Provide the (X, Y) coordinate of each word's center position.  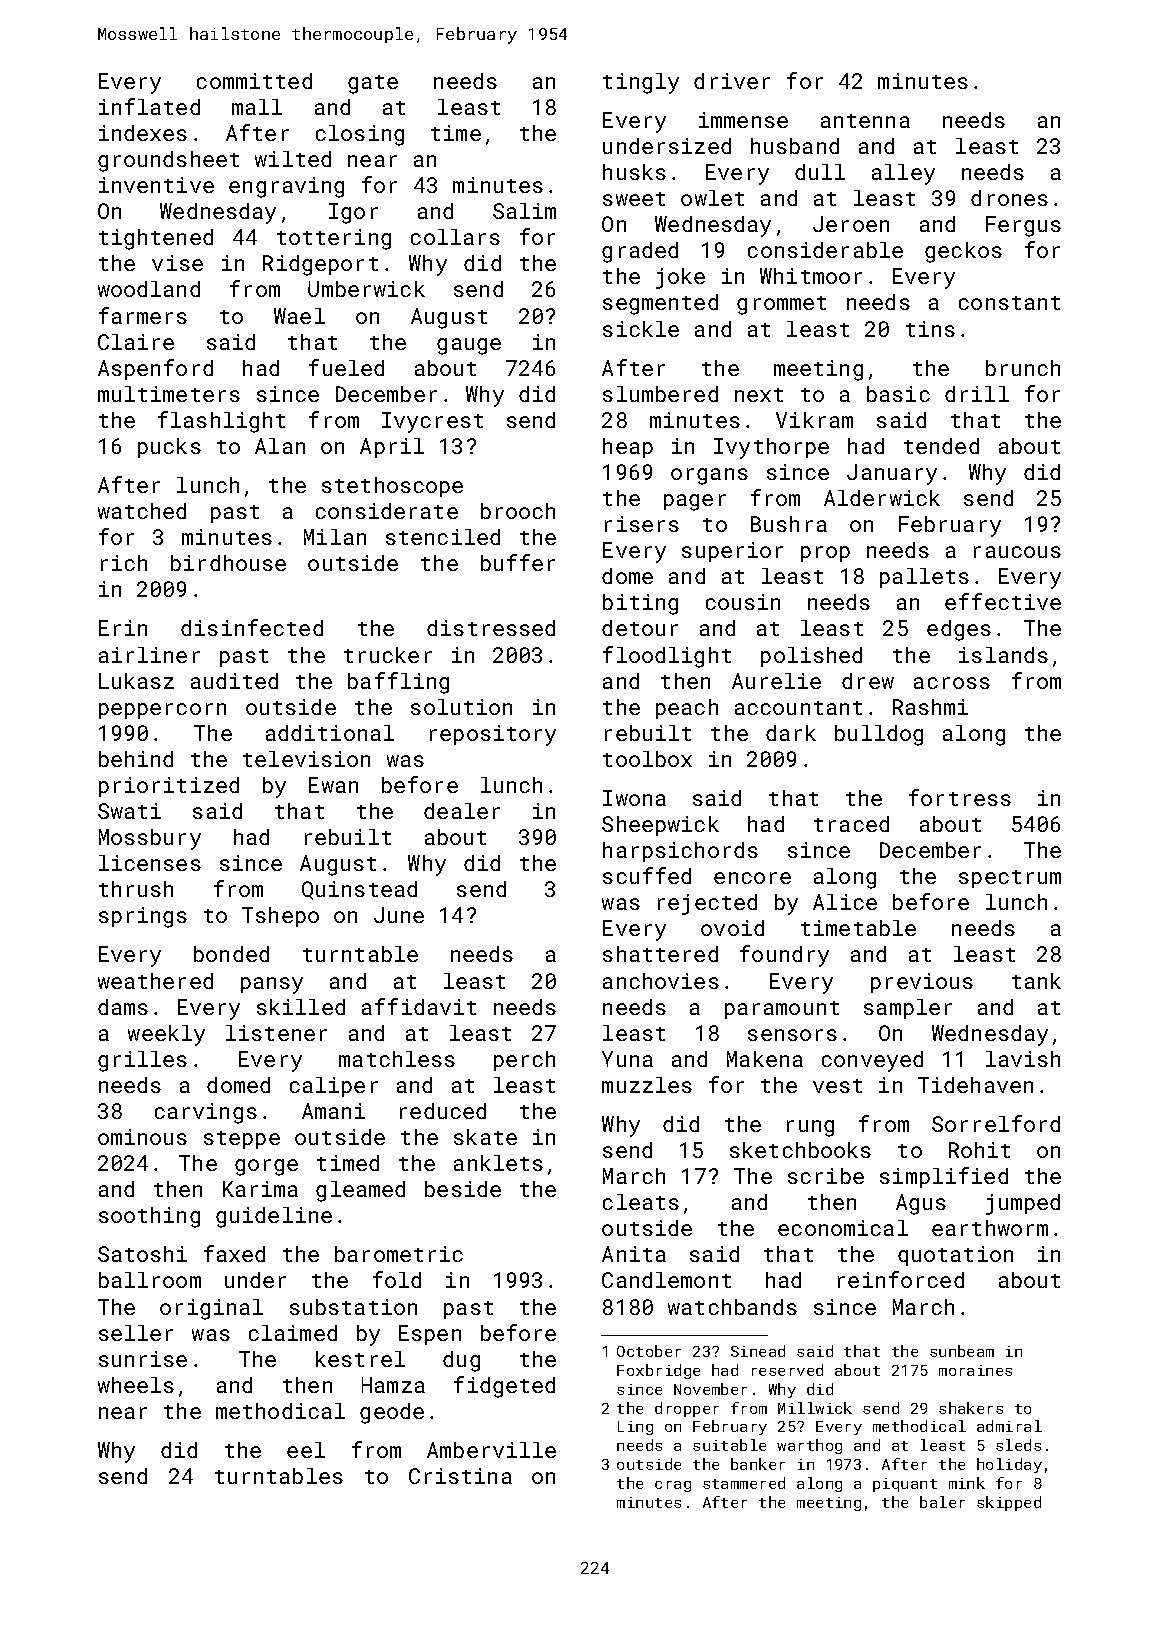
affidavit (419, 1006)
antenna (865, 121)
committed (254, 81)
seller (136, 1333)
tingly (641, 83)
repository (493, 735)
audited (234, 681)
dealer (462, 811)
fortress (960, 797)
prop (825, 554)
